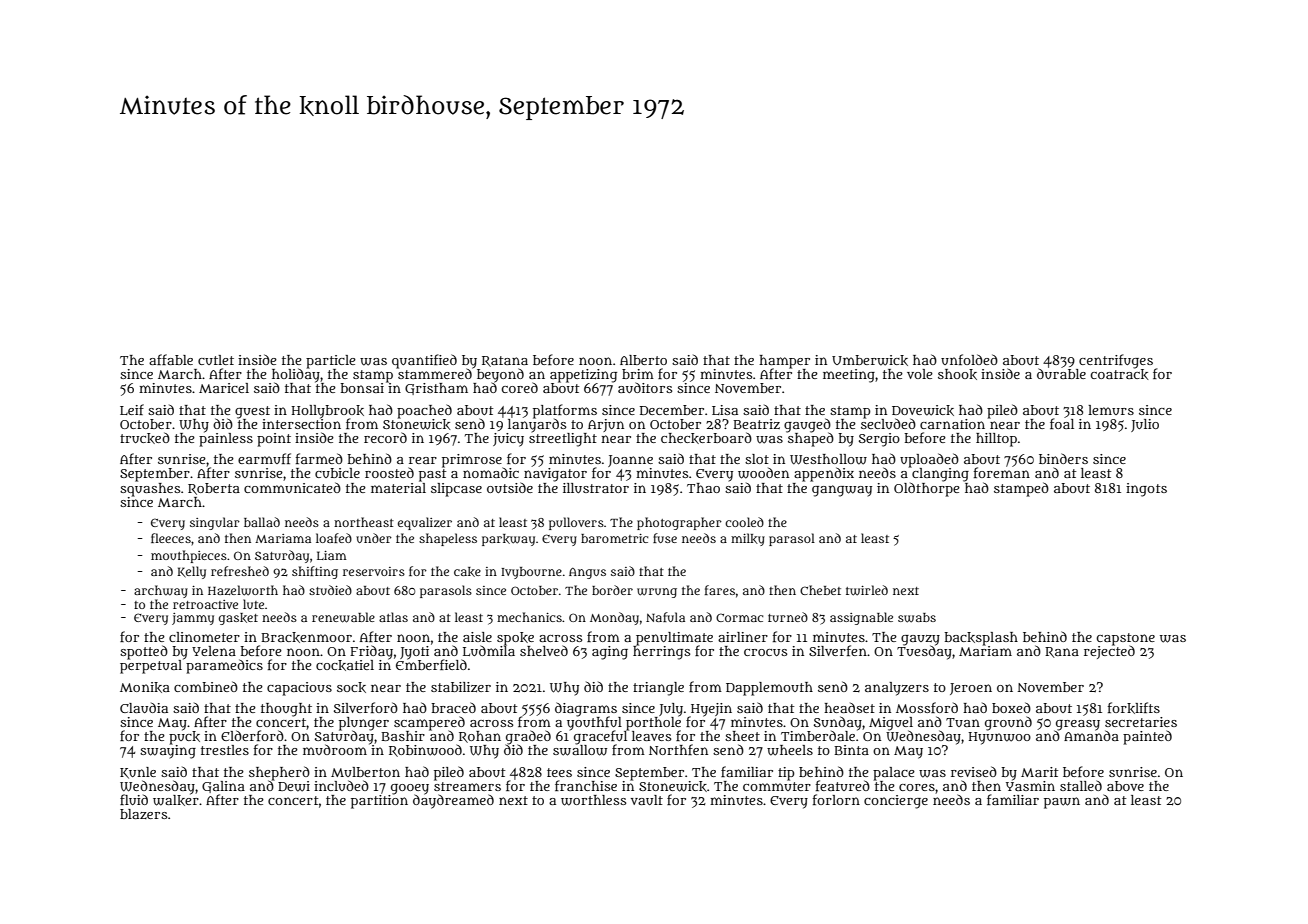  Describe the element at coordinates (703, 488) in the document. I see `Thao` at that location.
